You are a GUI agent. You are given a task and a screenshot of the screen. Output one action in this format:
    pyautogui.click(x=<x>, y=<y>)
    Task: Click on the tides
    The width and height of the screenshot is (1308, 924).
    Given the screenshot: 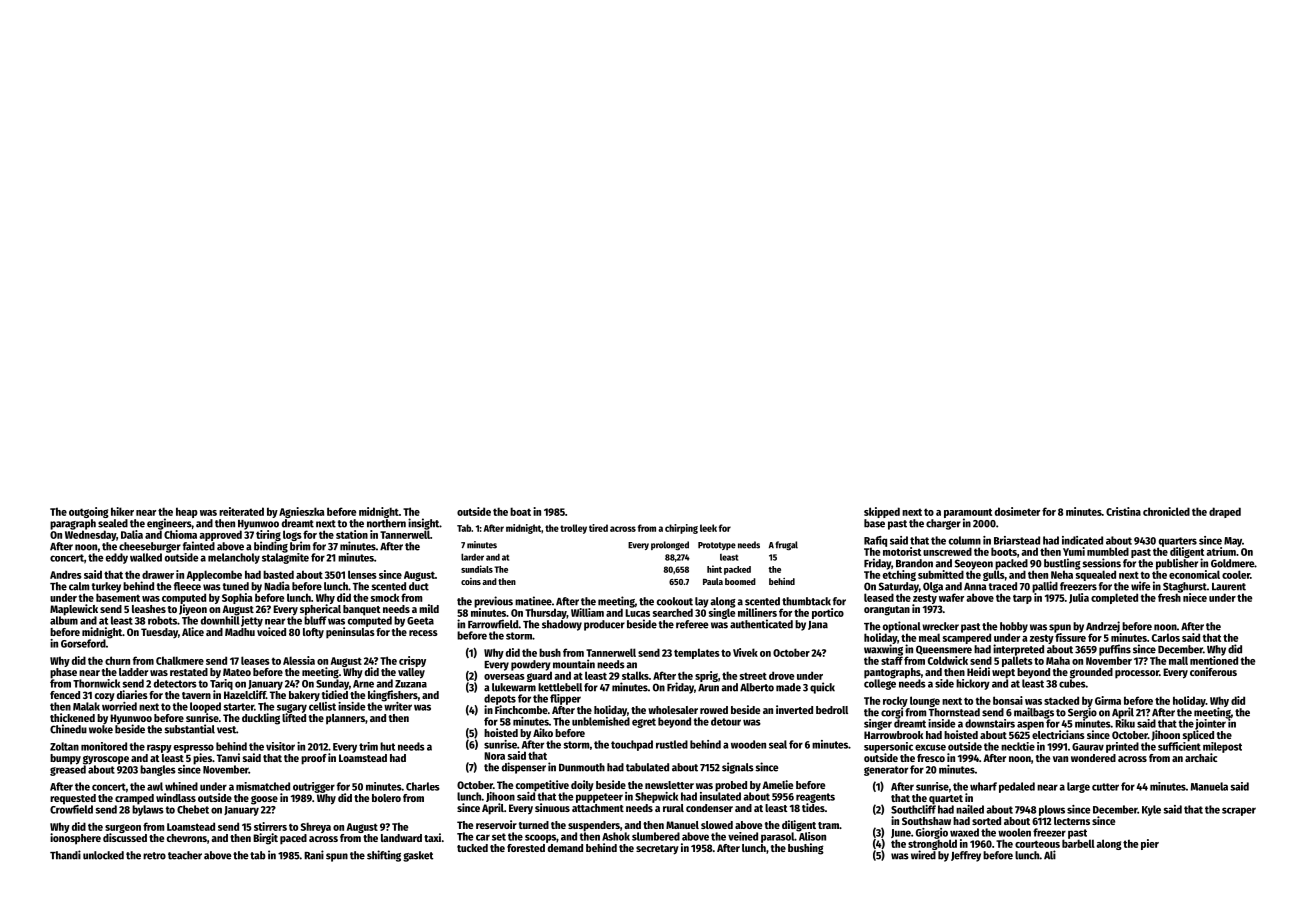 What is the action you would take?
    pyautogui.click(x=813, y=807)
